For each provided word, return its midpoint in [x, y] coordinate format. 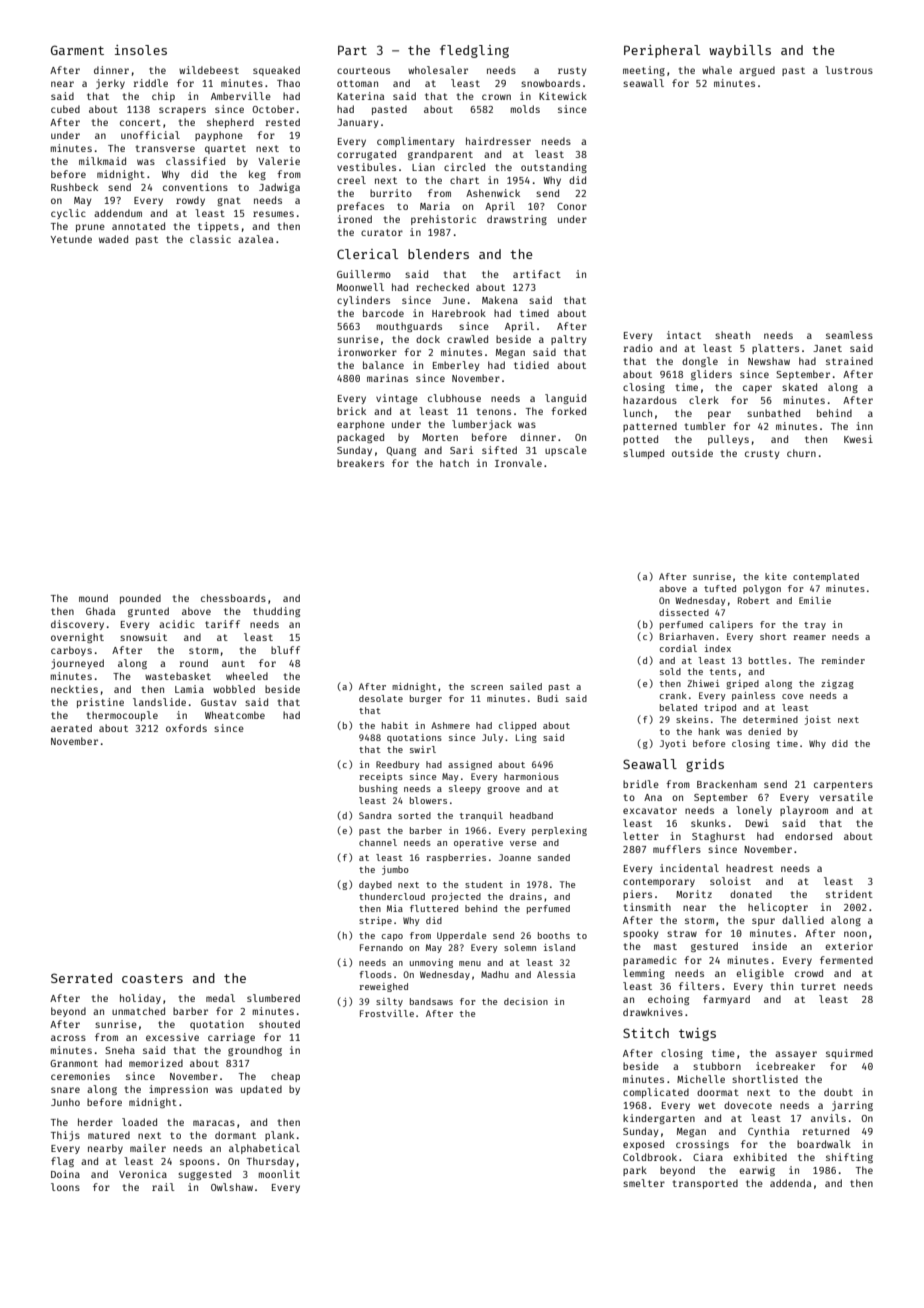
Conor [572, 206]
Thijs [65, 1136]
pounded [140, 599]
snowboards [550, 83]
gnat [229, 201]
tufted [720, 588]
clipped [517, 726]
